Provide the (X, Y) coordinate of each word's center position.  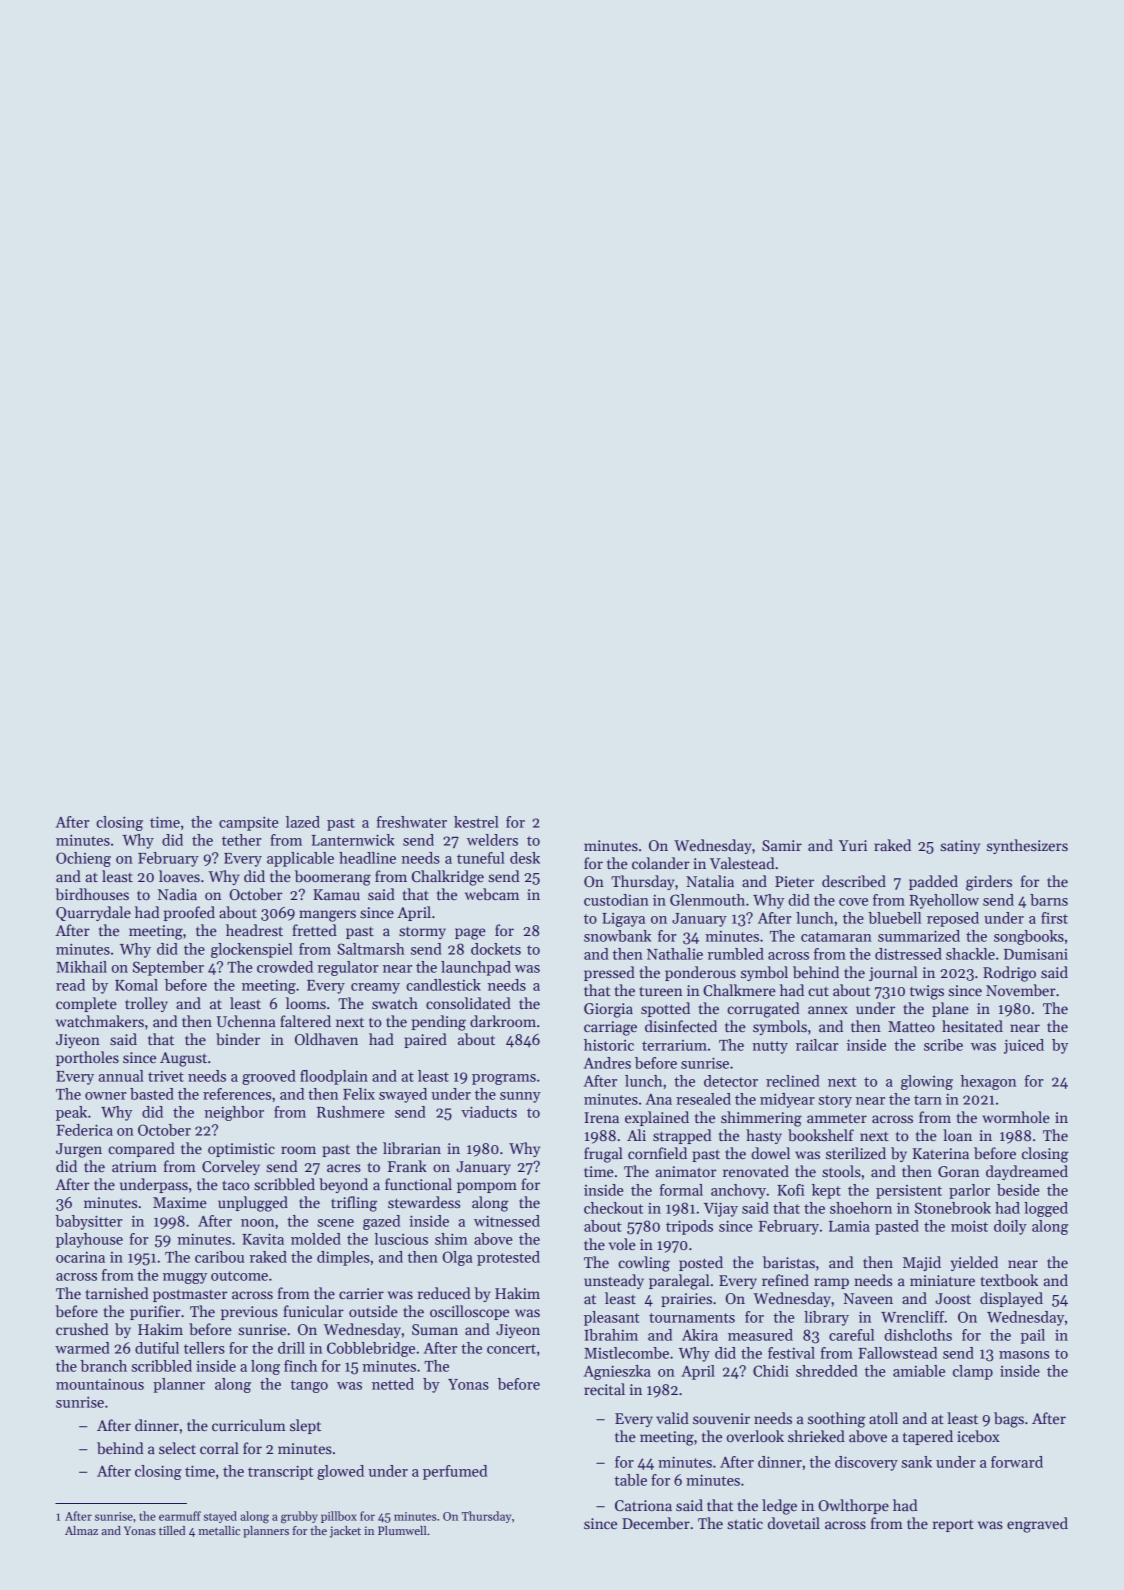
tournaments (692, 1318)
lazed (303, 822)
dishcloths (918, 1335)
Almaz (81, 1530)
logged (1046, 1209)
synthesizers (1027, 846)
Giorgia (608, 1010)
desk (525, 858)
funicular (313, 1311)
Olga (457, 1258)
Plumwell (402, 1530)
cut (818, 991)
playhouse (89, 1240)
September (168, 968)
